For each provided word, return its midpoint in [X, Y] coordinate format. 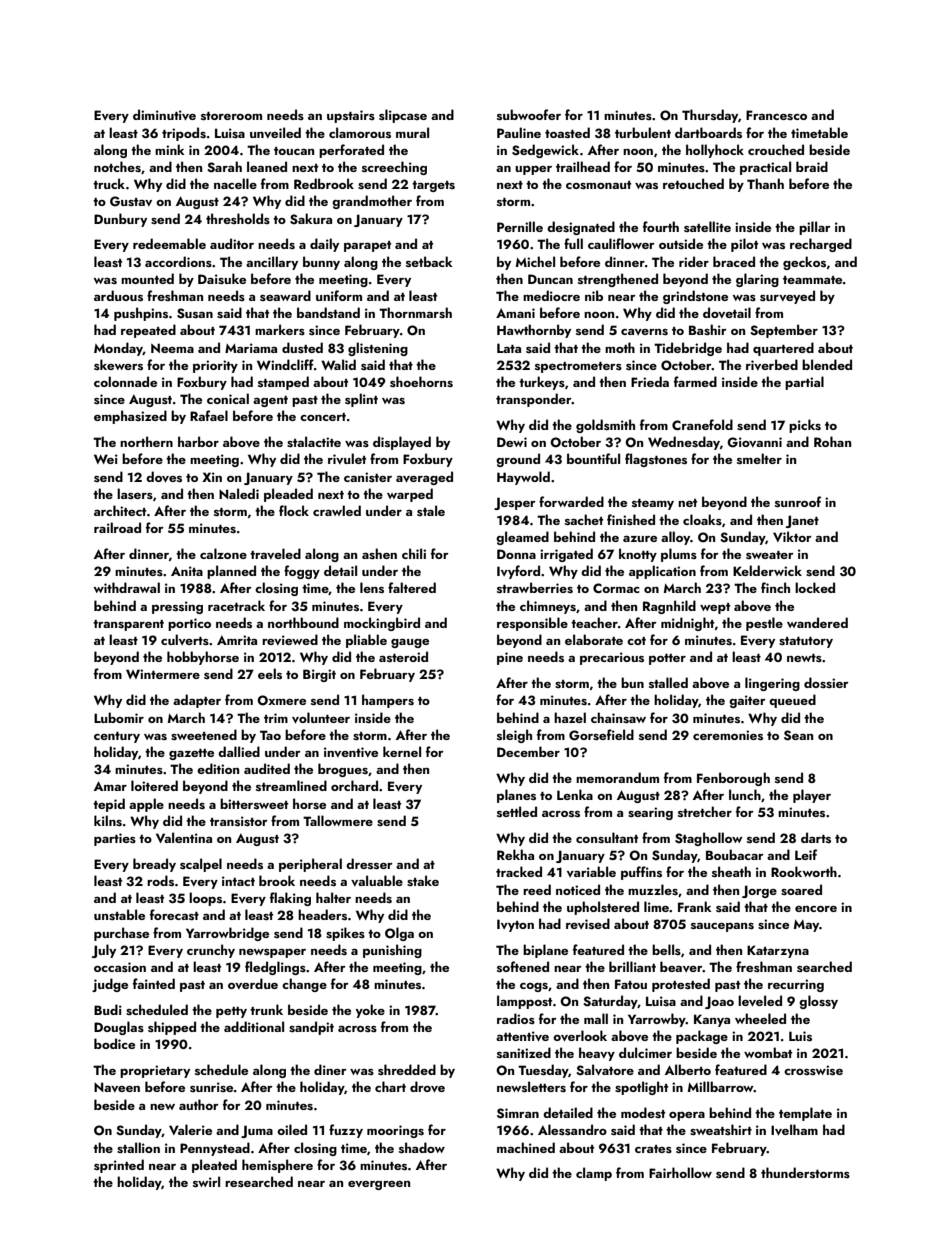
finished [631, 519]
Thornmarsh [415, 312]
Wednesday [684, 443]
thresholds [238, 218]
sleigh [514, 736]
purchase [121, 934]
